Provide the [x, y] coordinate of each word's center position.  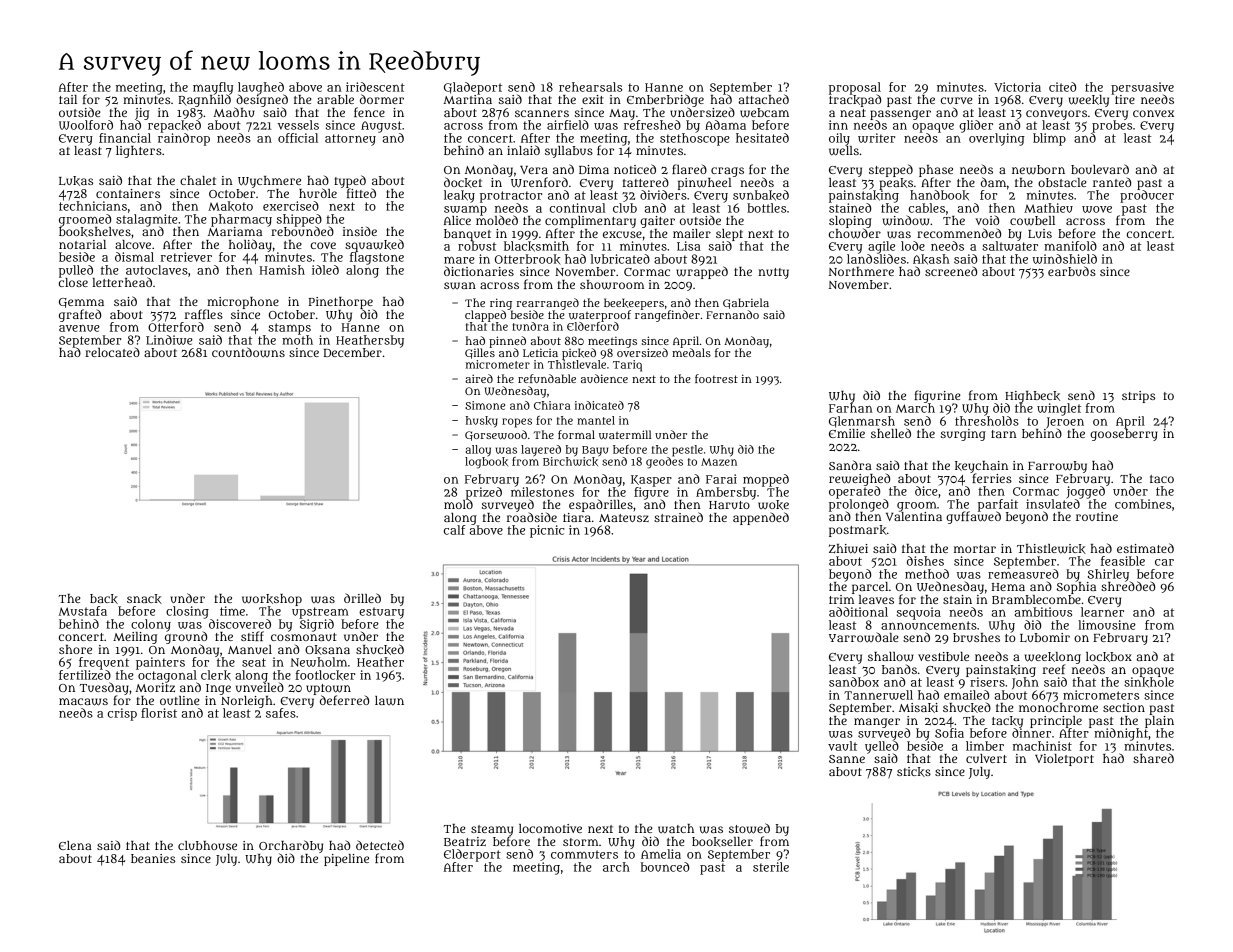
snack [144, 599]
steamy [492, 830]
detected [380, 845]
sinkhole [1149, 682]
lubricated [620, 259]
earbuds [1072, 271]
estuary [381, 613]
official [298, 138]
